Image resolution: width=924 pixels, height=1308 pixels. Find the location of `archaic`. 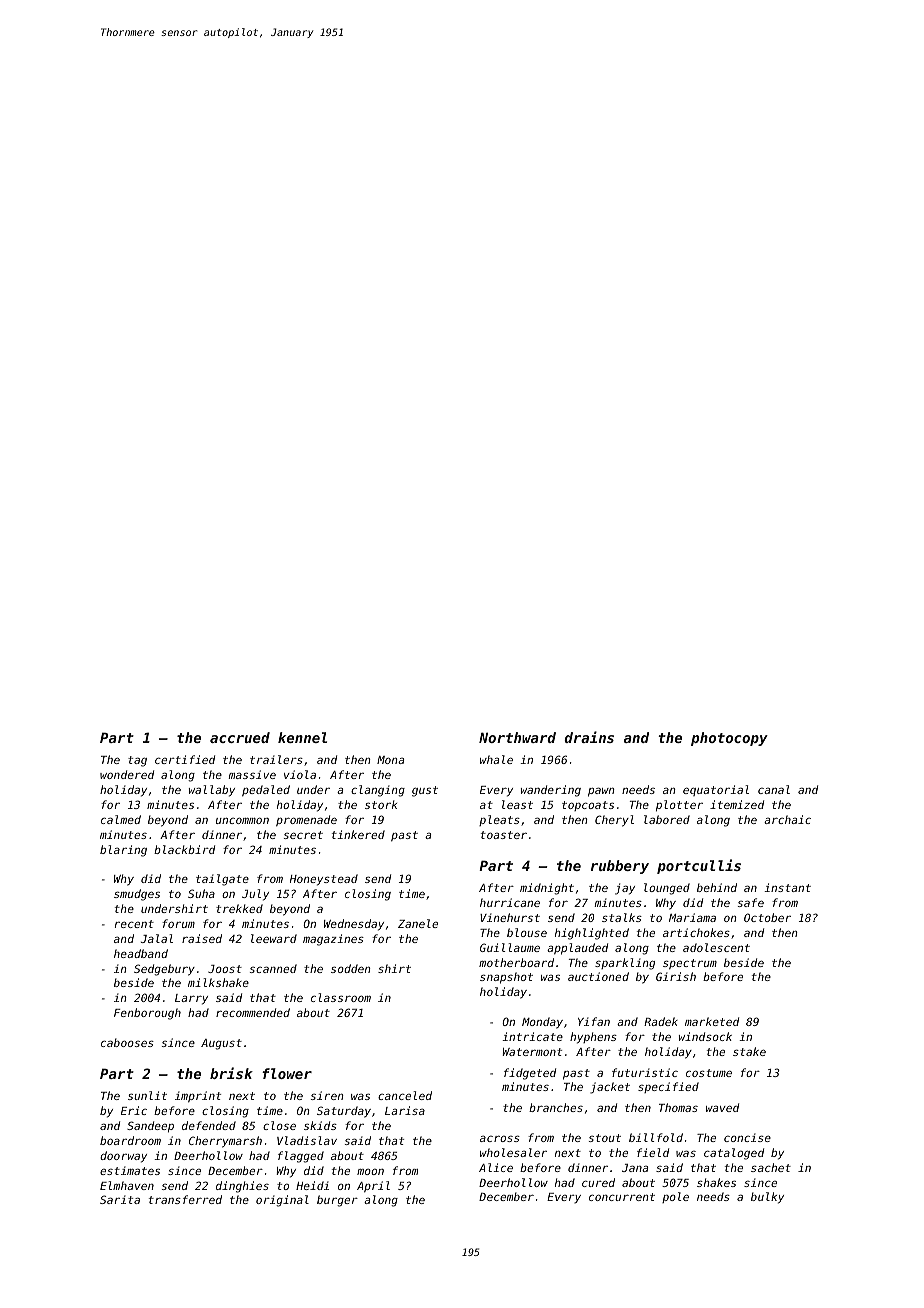

archaic is located at coordinates (787, 819).
